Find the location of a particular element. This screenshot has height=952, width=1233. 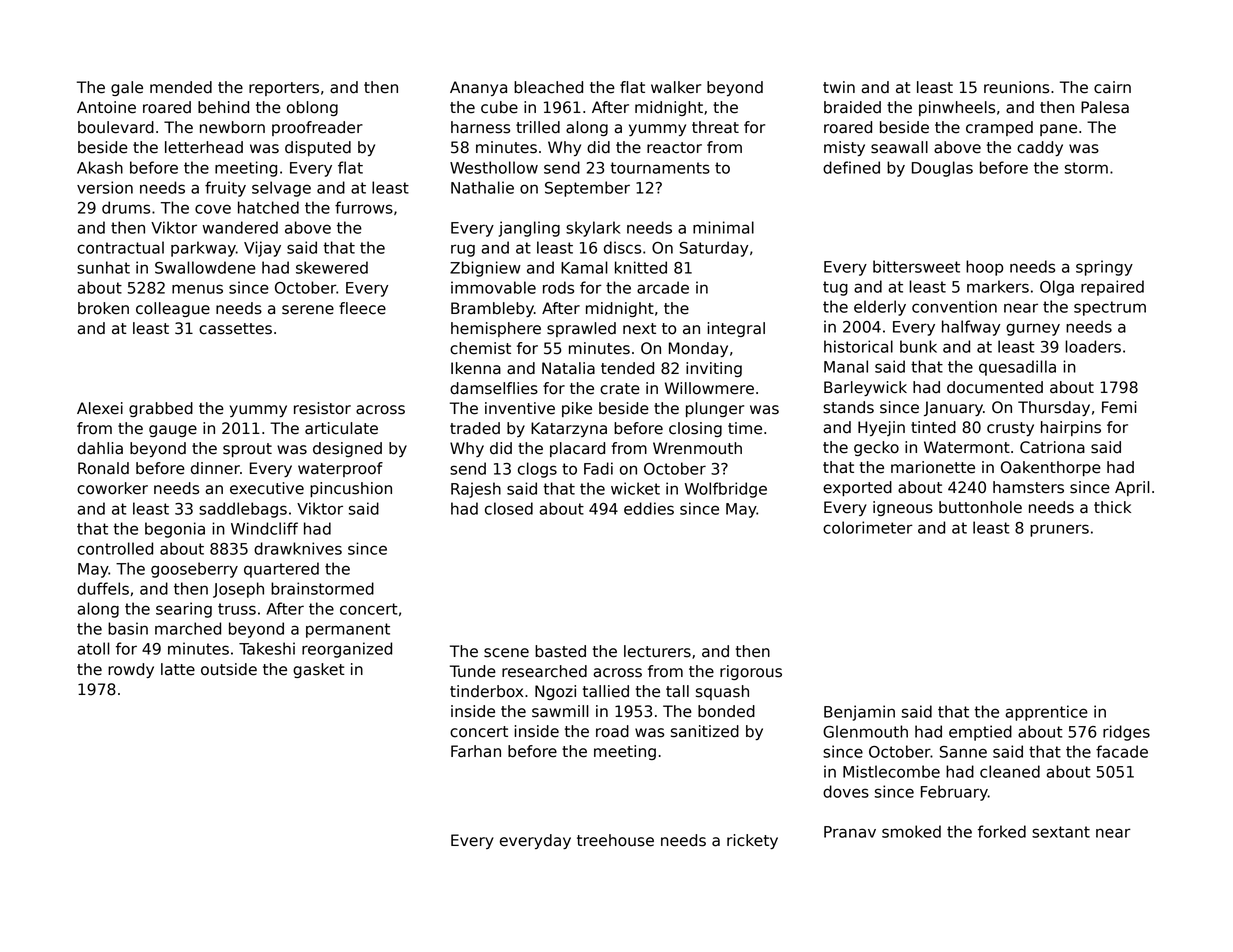

harness is located at coordinates (480, 127).
